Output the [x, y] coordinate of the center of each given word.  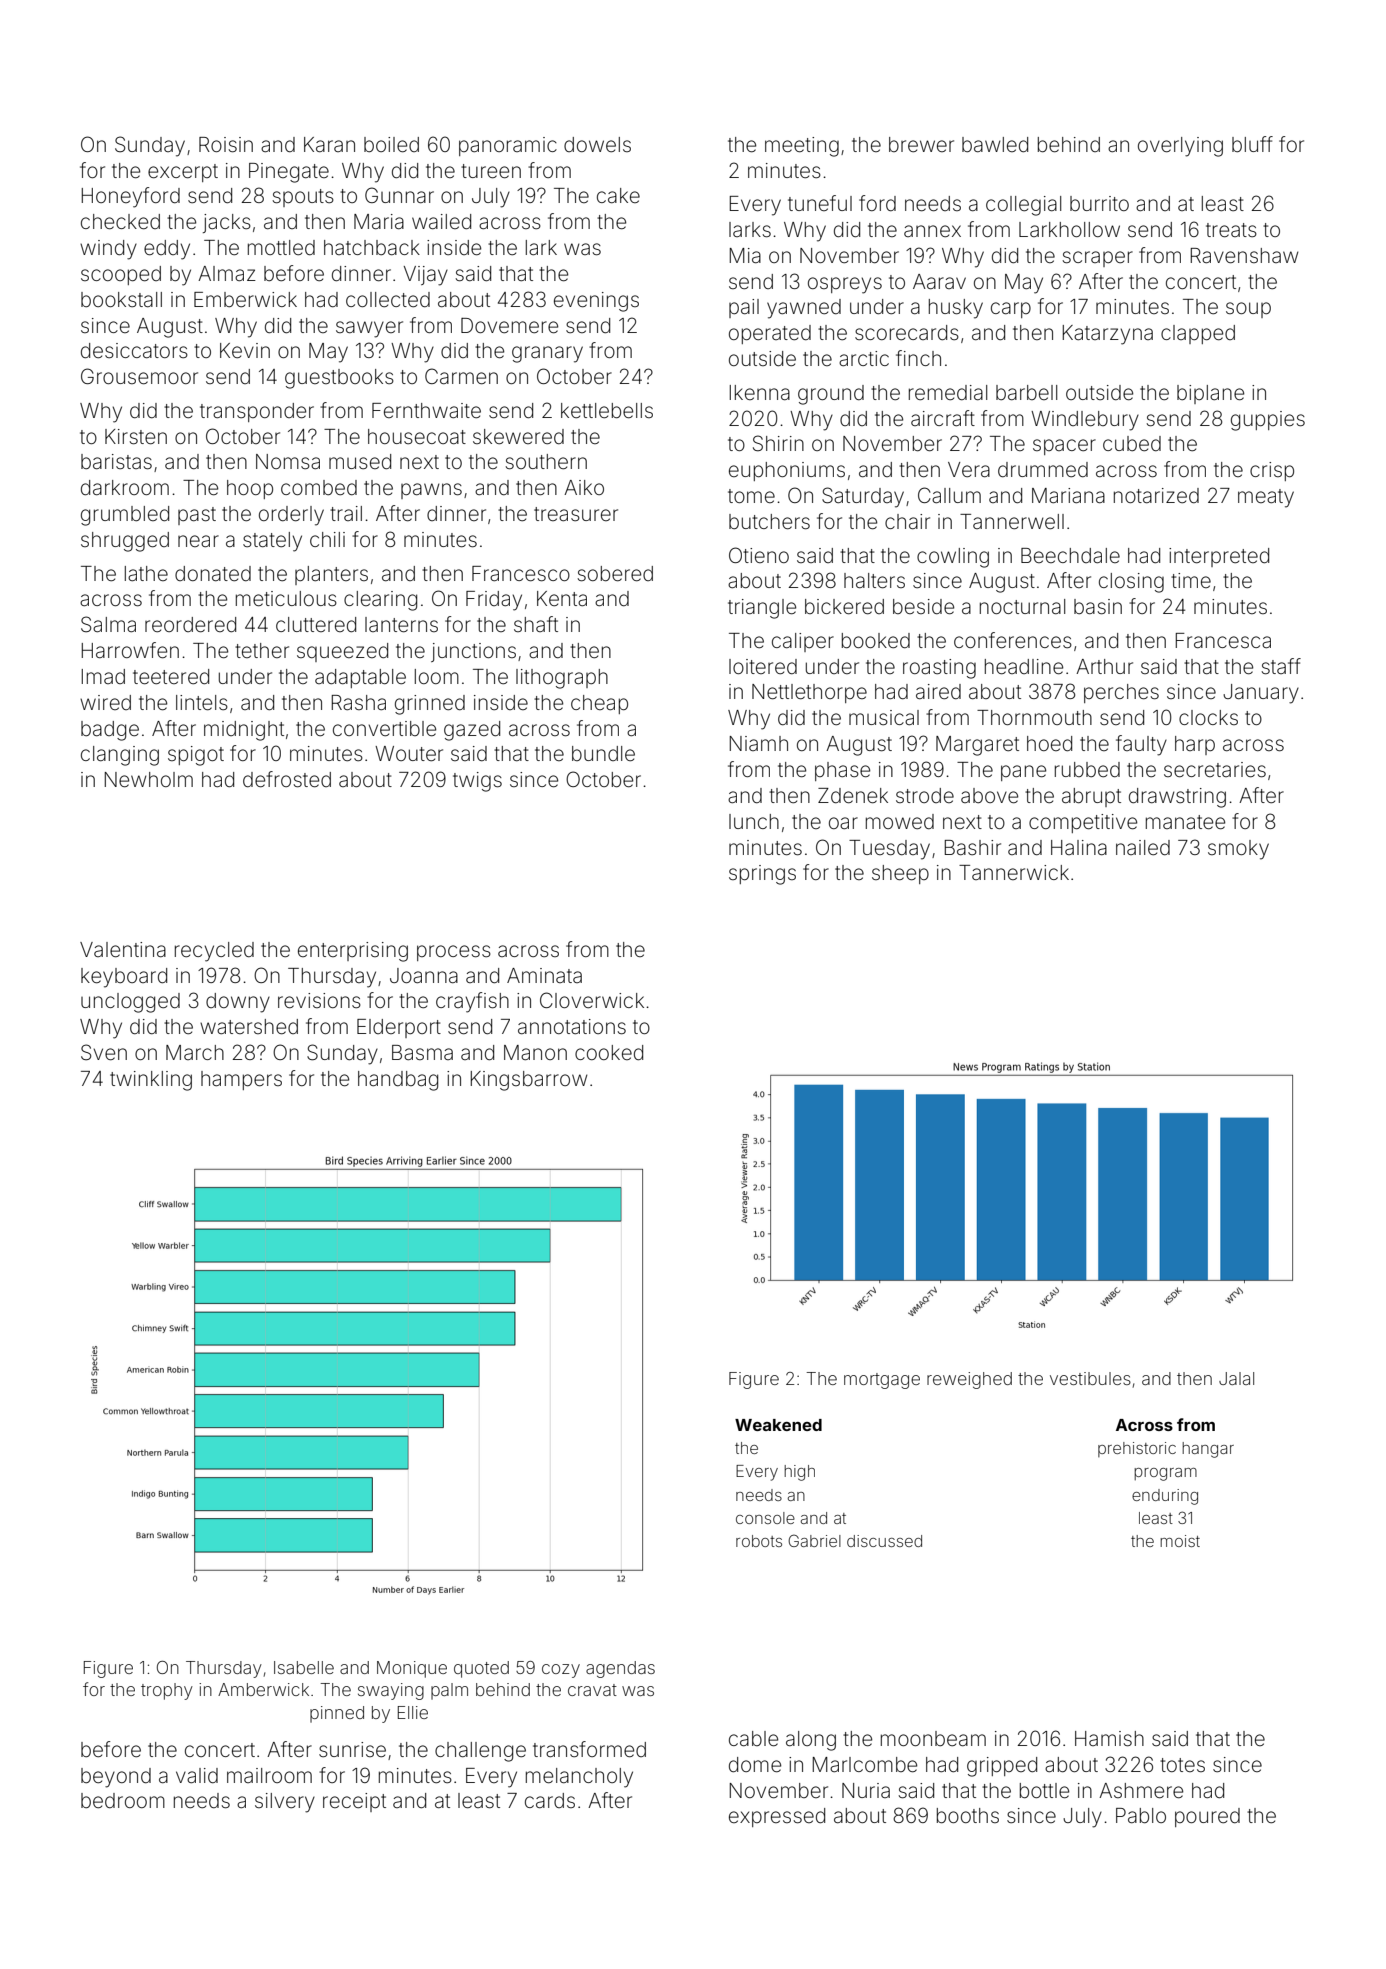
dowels [597, 144]
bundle [603, 753]
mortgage [882, 1381]
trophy [167, 1691]
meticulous [286, 599]
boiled [391, 145]
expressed [777, 1817]
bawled [995, 144]
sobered [615, 574]
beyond [116, 1778]
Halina [1079, 847]
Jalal [1236, 1378]
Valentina [123, 950]
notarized [1156, 495]
